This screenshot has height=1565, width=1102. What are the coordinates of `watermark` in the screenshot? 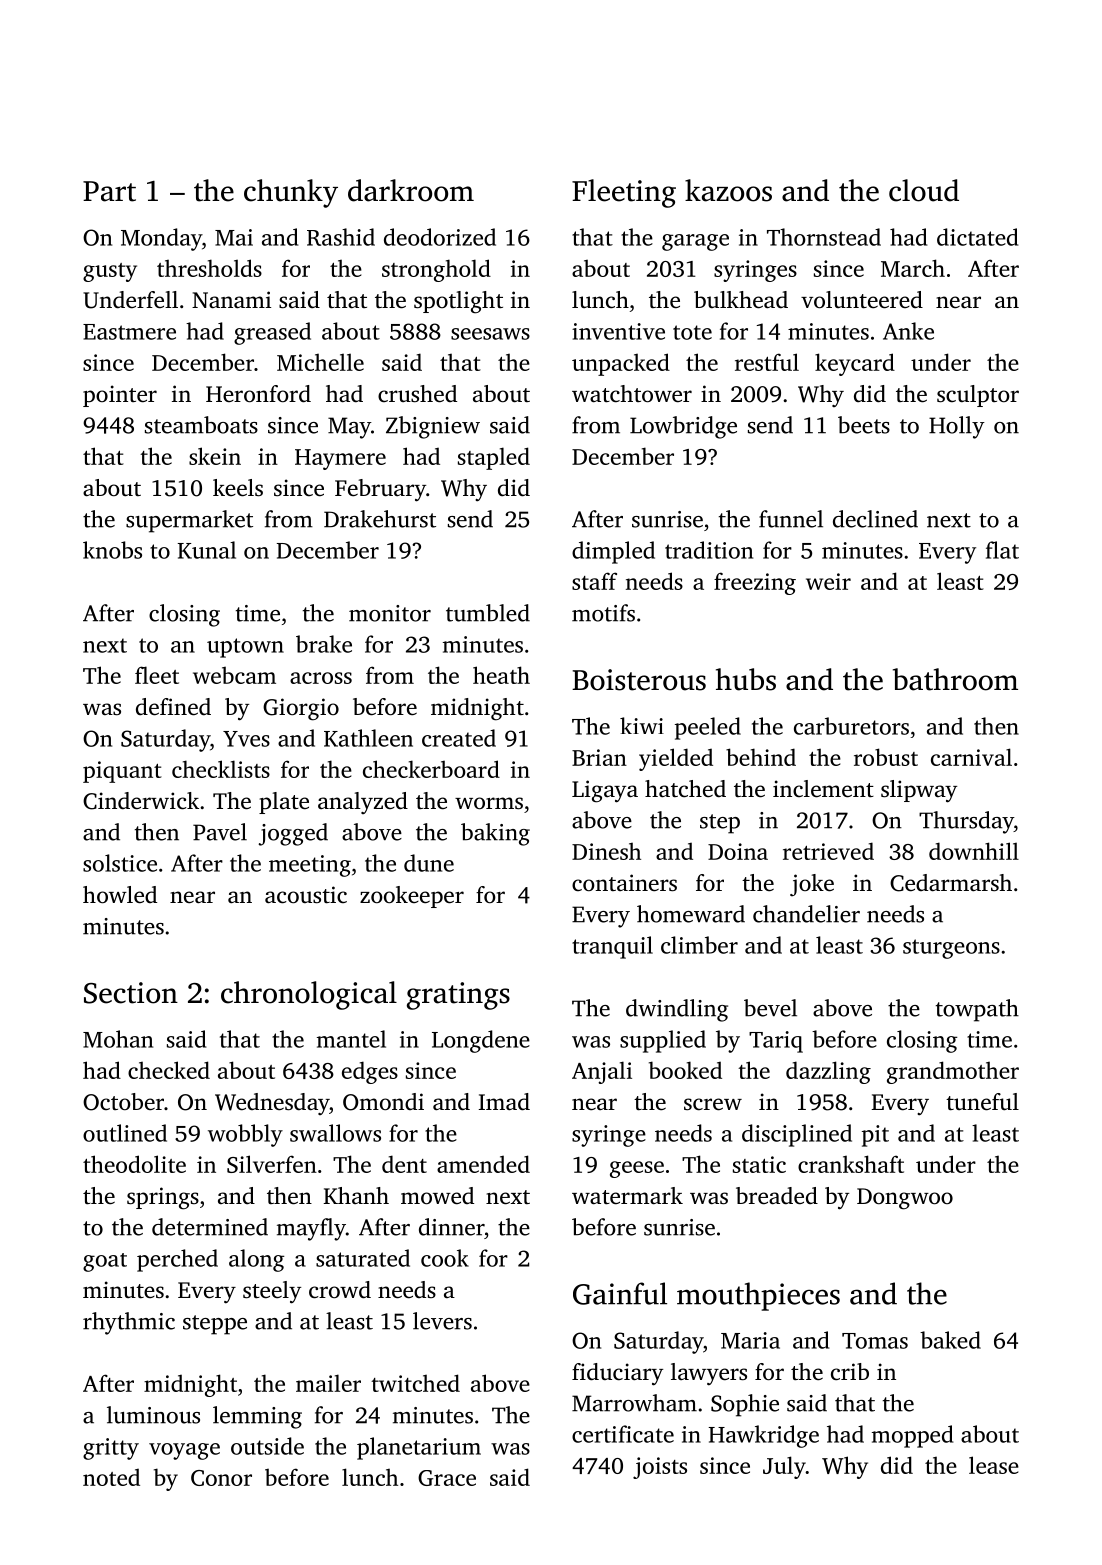 It's located at (627, 1196).
